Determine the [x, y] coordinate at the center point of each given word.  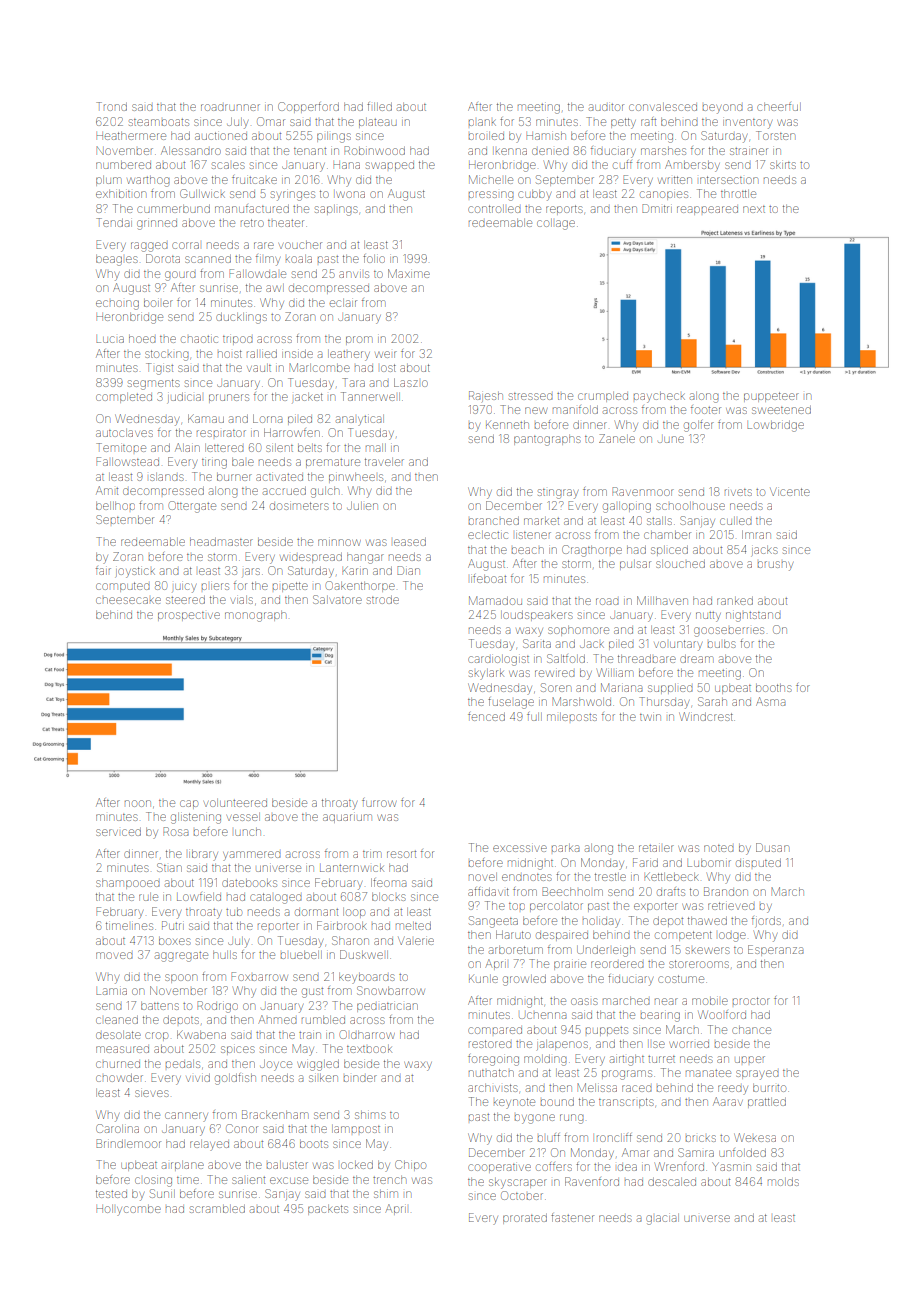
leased [410, 542]
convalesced [663, 107]
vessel [243, 817]
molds [783, 1182]
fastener [572, 1217]
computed [122, 587]
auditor [606, 107]
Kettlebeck [671, 876]
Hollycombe [129, 1210]
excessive [520, 848]
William [615, 672]
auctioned [221, 136]
